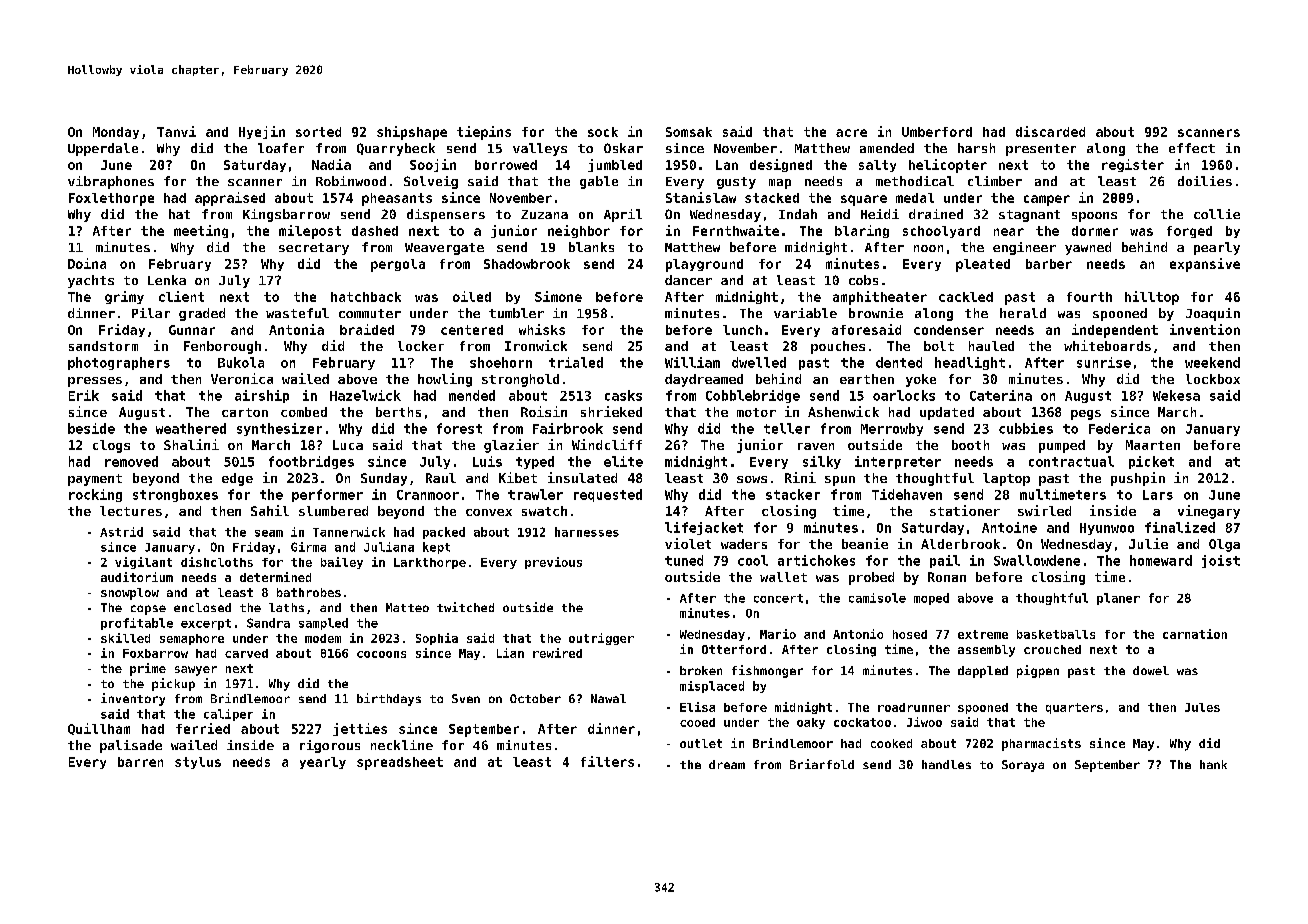 The height and width of the screenshot is (924, 1308). I want to click on sows, so click(752, 479).
